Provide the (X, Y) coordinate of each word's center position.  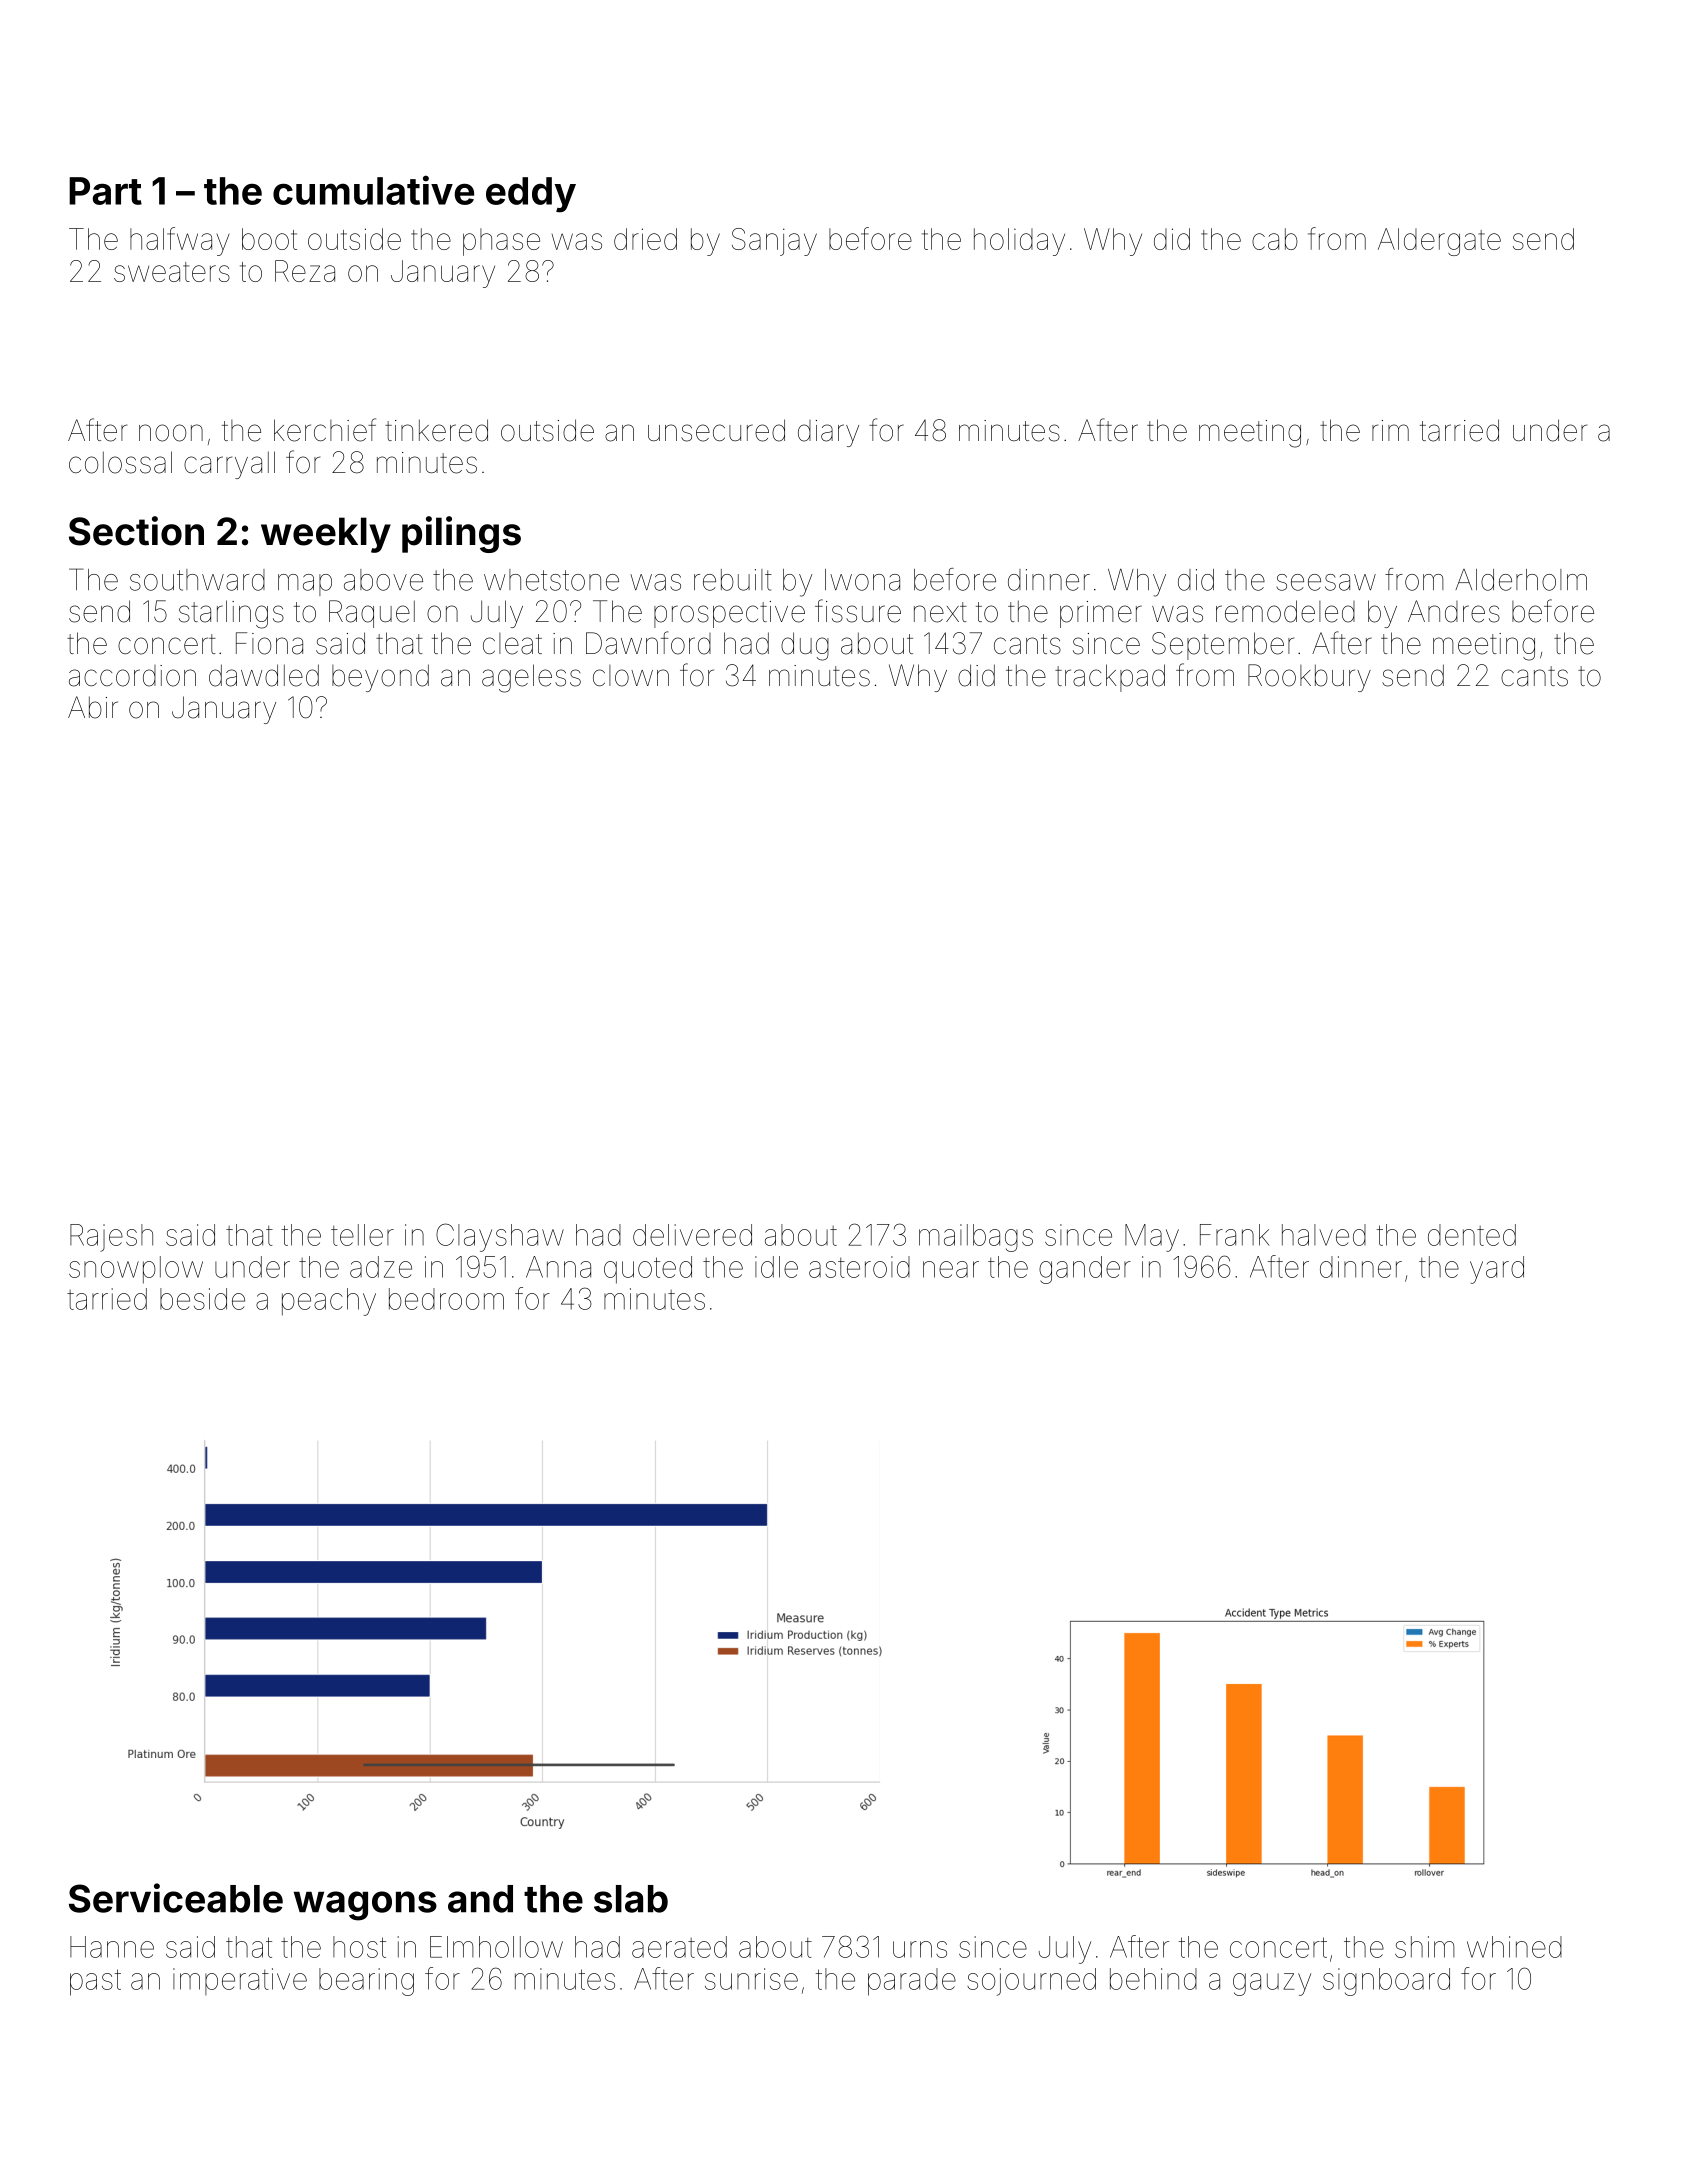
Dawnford (648, 643)
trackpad (1110, 678)
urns (920, 1949)
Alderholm (1521, 580)
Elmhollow (496, 1947)
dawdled (264, 675)
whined (1514, 1947)
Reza (305, 271)
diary (828, 433)
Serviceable (176, 1898)
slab (631, 1899)
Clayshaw (500, 1237)
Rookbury (1309, 678)
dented (1472, 1235)
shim (1425, 1947)
